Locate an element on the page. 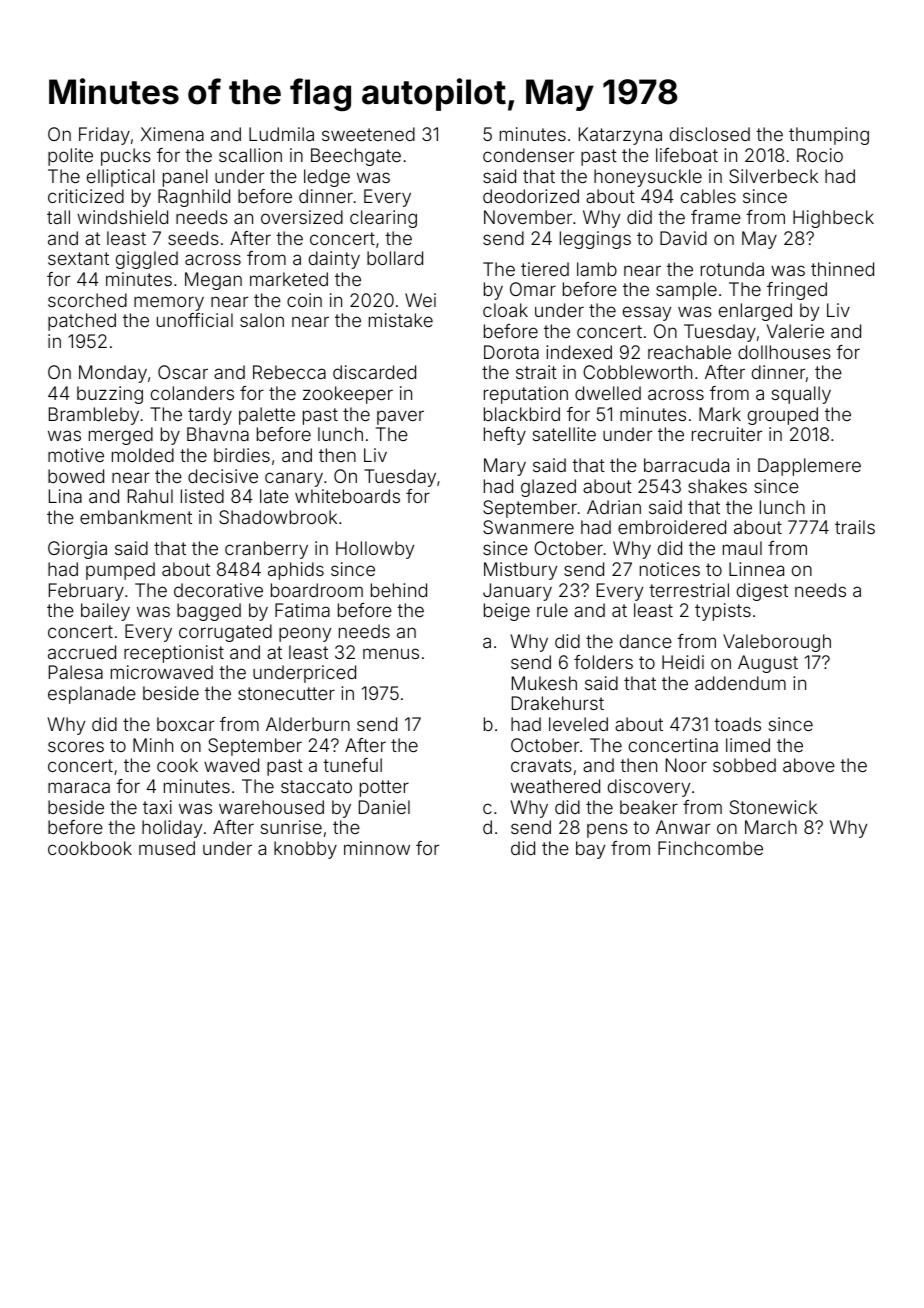 Image resolution: width=924 pixels, height=1308 pixels. scallion is located at coordinates (250, 155).
